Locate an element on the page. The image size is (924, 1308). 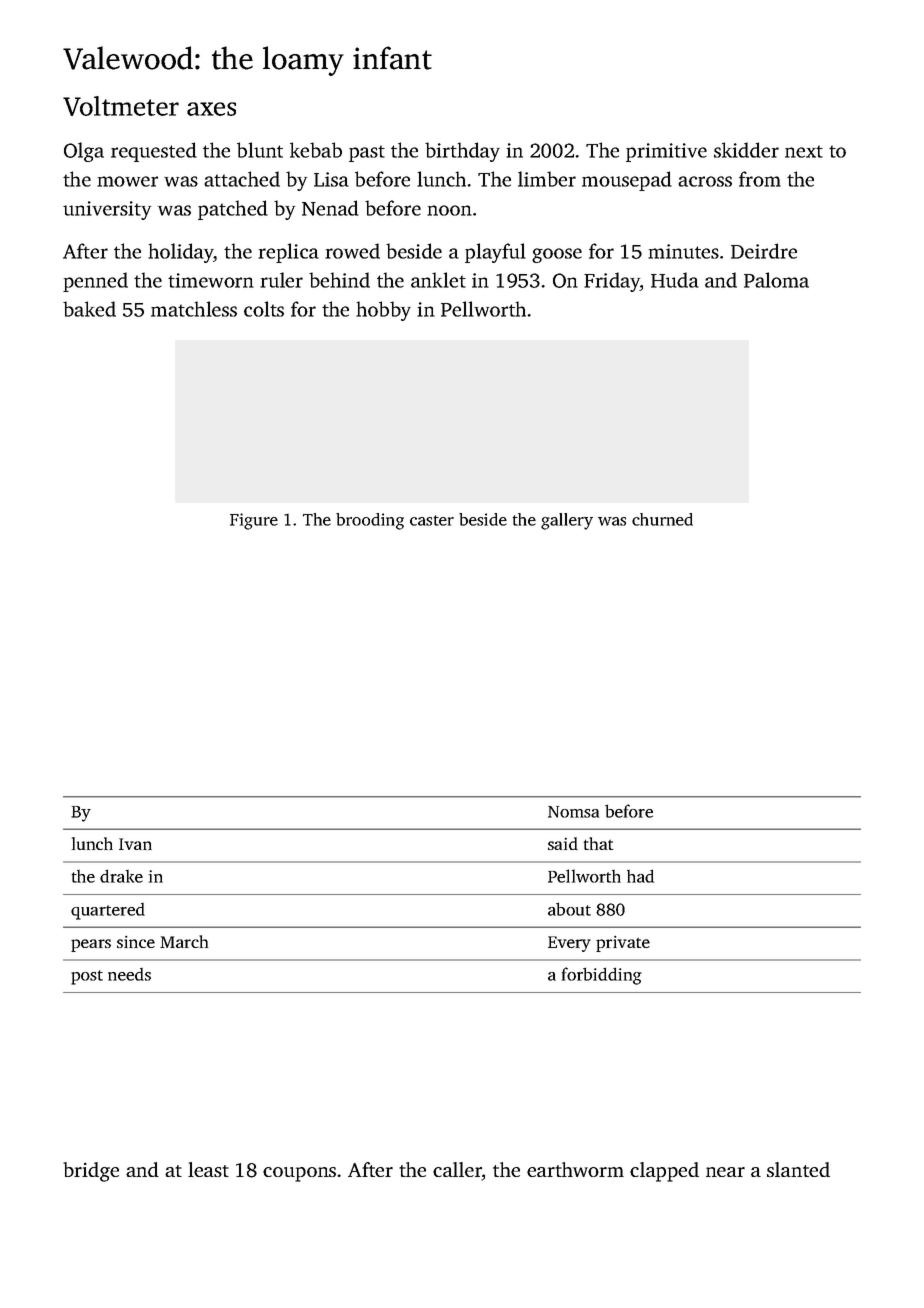
that is located at coordinates (598, 843).
